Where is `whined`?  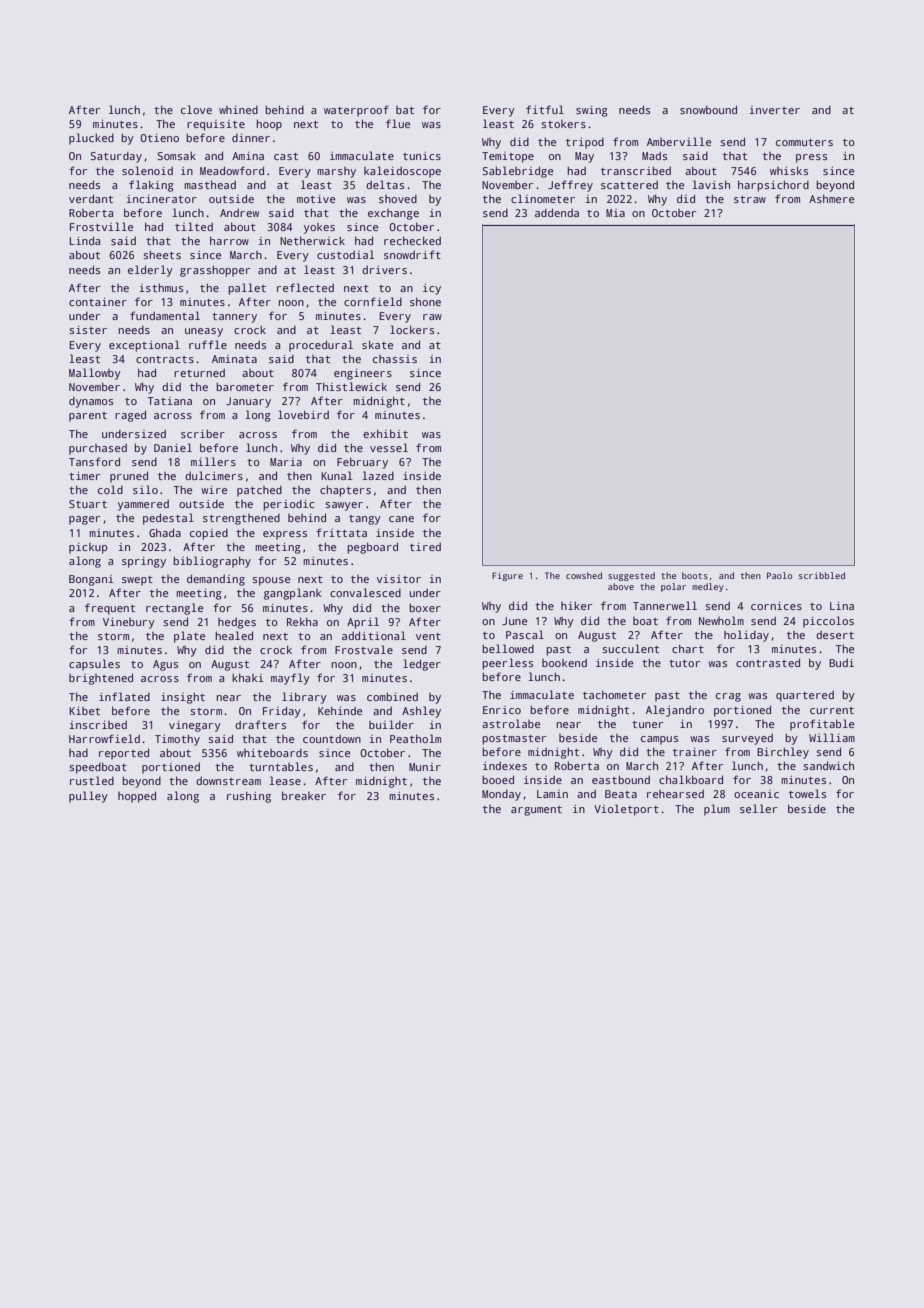
whined is located at coordinates (238, 110).
